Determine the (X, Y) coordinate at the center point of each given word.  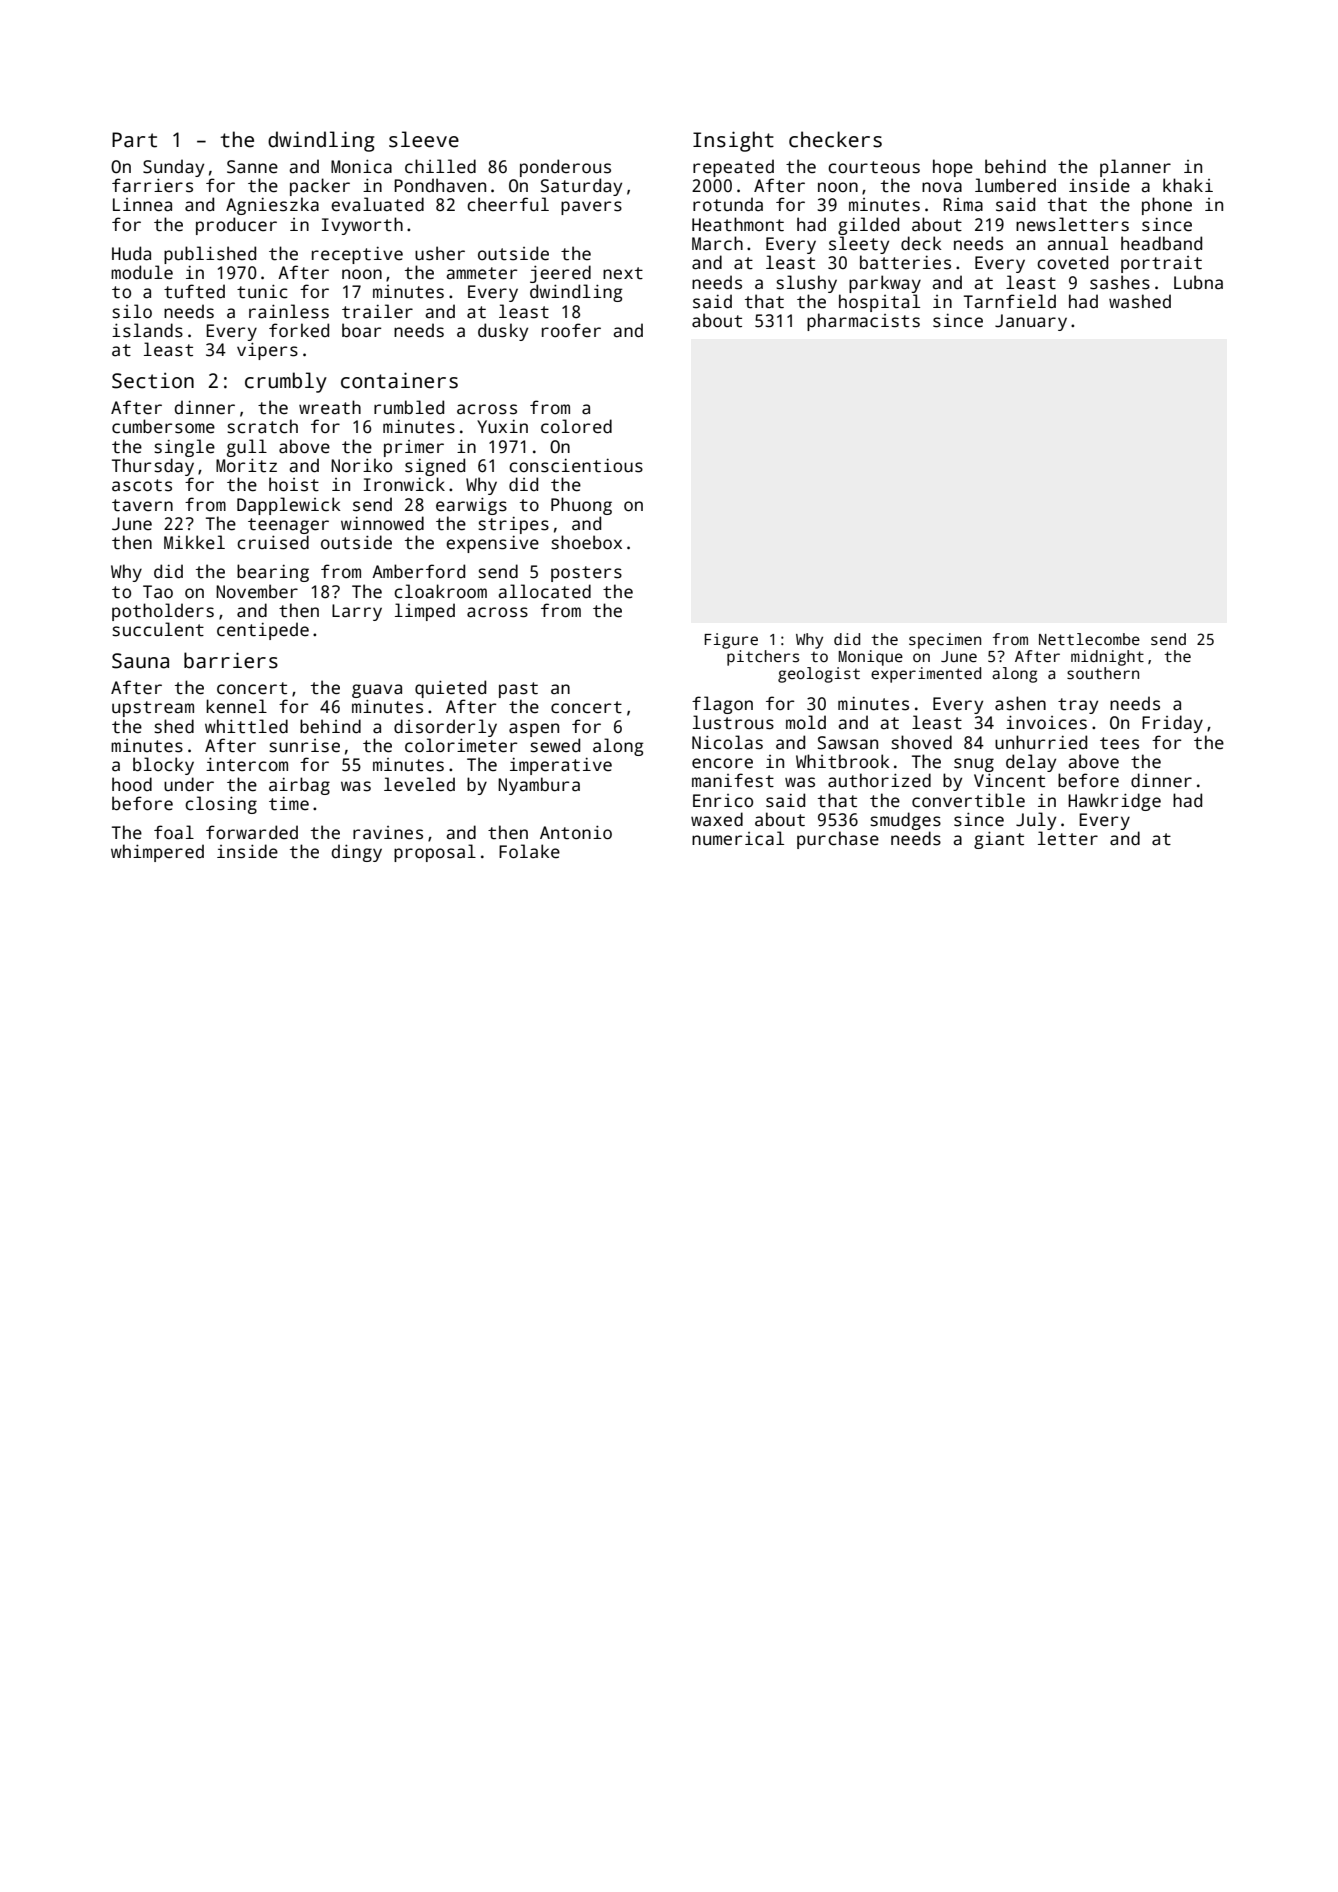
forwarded (252, 832)
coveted (1072, 262)
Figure (731, 641)
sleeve (424, 139)
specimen (945, 641)
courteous (874, 167)
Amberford (418, 571)
